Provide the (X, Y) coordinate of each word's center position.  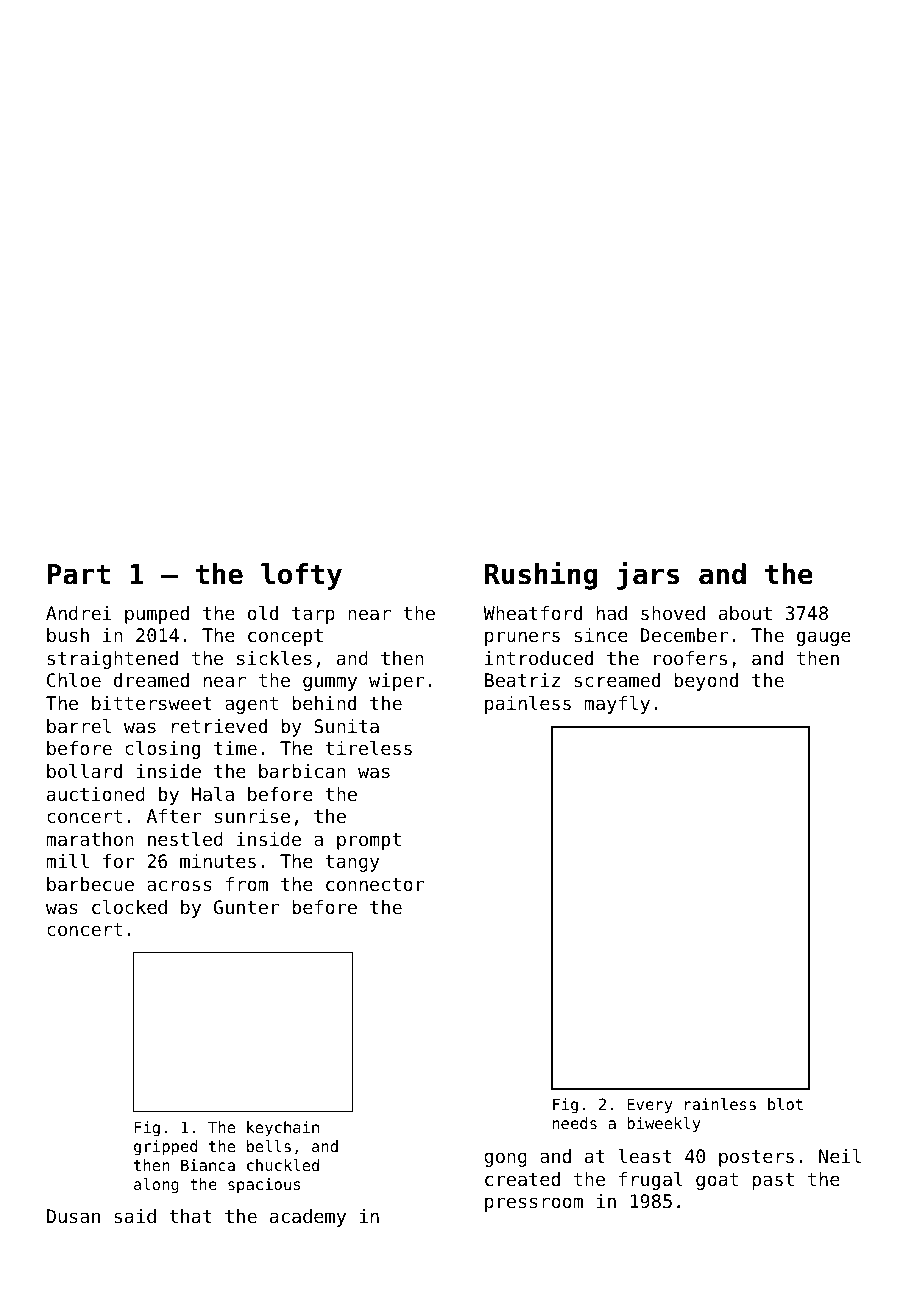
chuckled (283, 1165)
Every (649, 1105)
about (745, 613)
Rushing (541, 575)
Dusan (73, 1216)
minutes (218, 861)
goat (717, 1181)
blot (785, 1104)
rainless (720, 1104)
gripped (165, 1148)
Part (79, 574)
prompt (369, 841)
